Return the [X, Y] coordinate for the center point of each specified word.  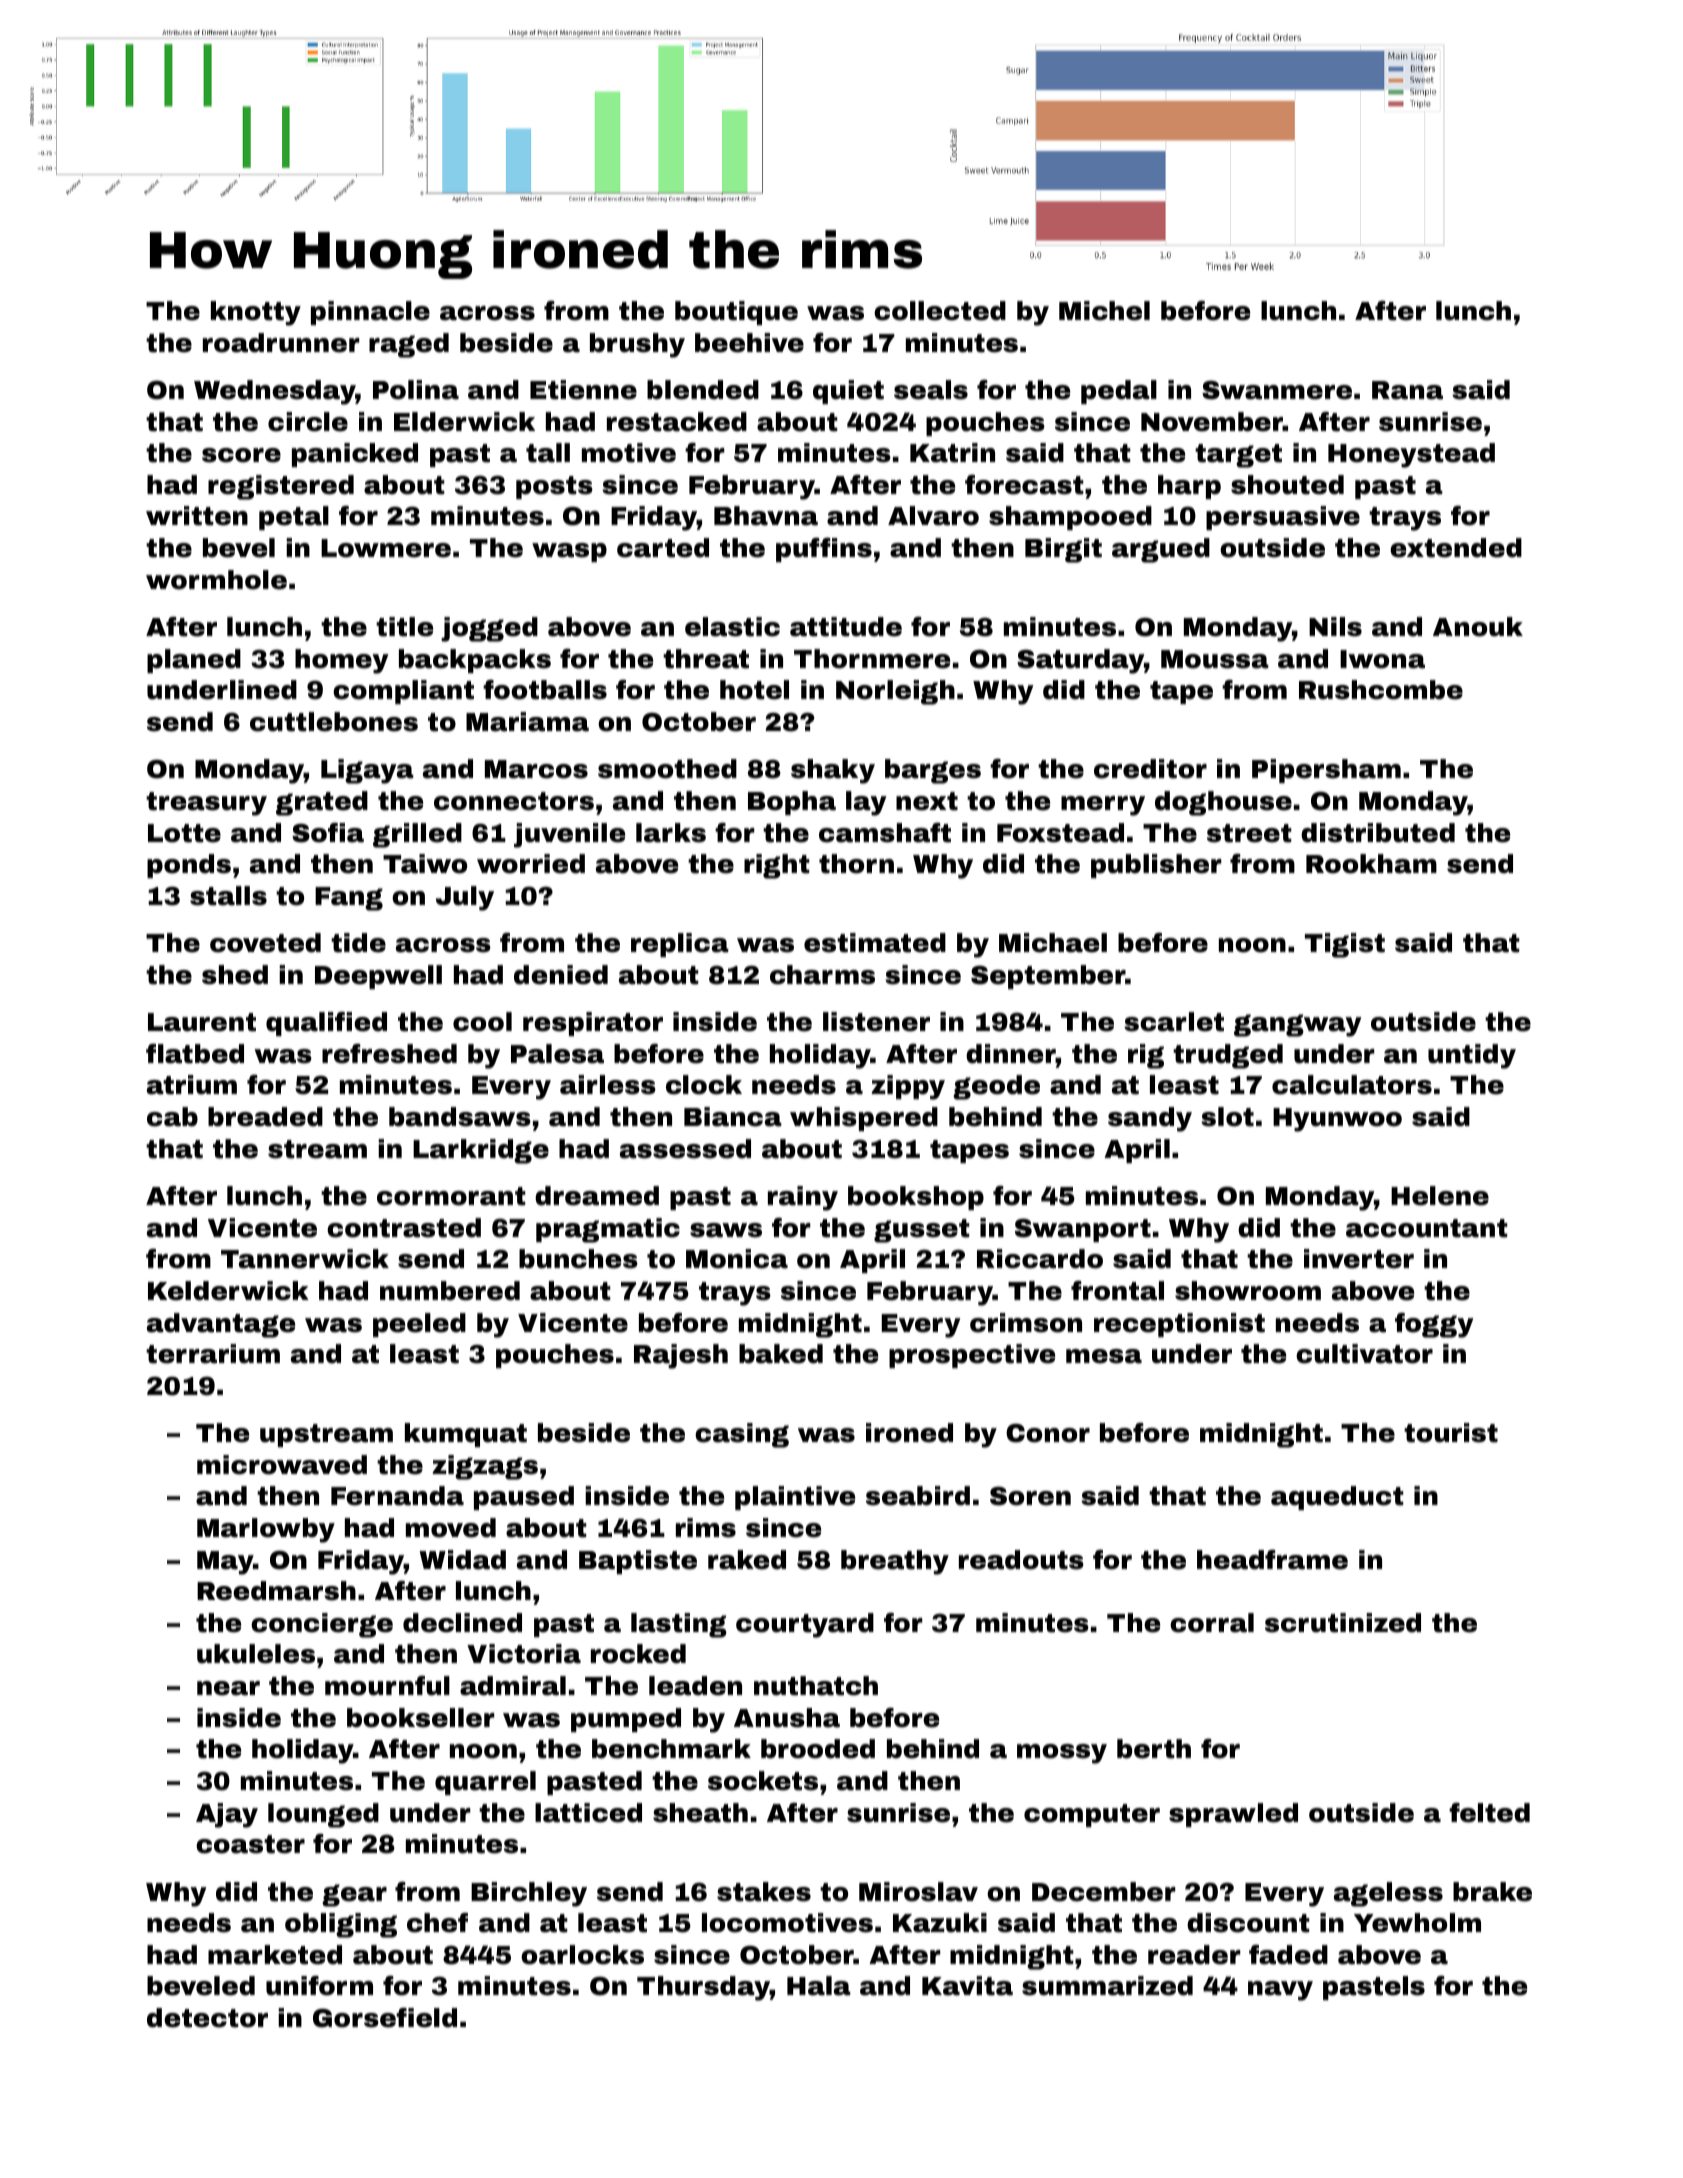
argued [1161, 550]
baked [781, 1354]
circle [308, 422]
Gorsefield [385, 2018]
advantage [221, 1325]
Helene [1440, 1196]
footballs [545, 690]
